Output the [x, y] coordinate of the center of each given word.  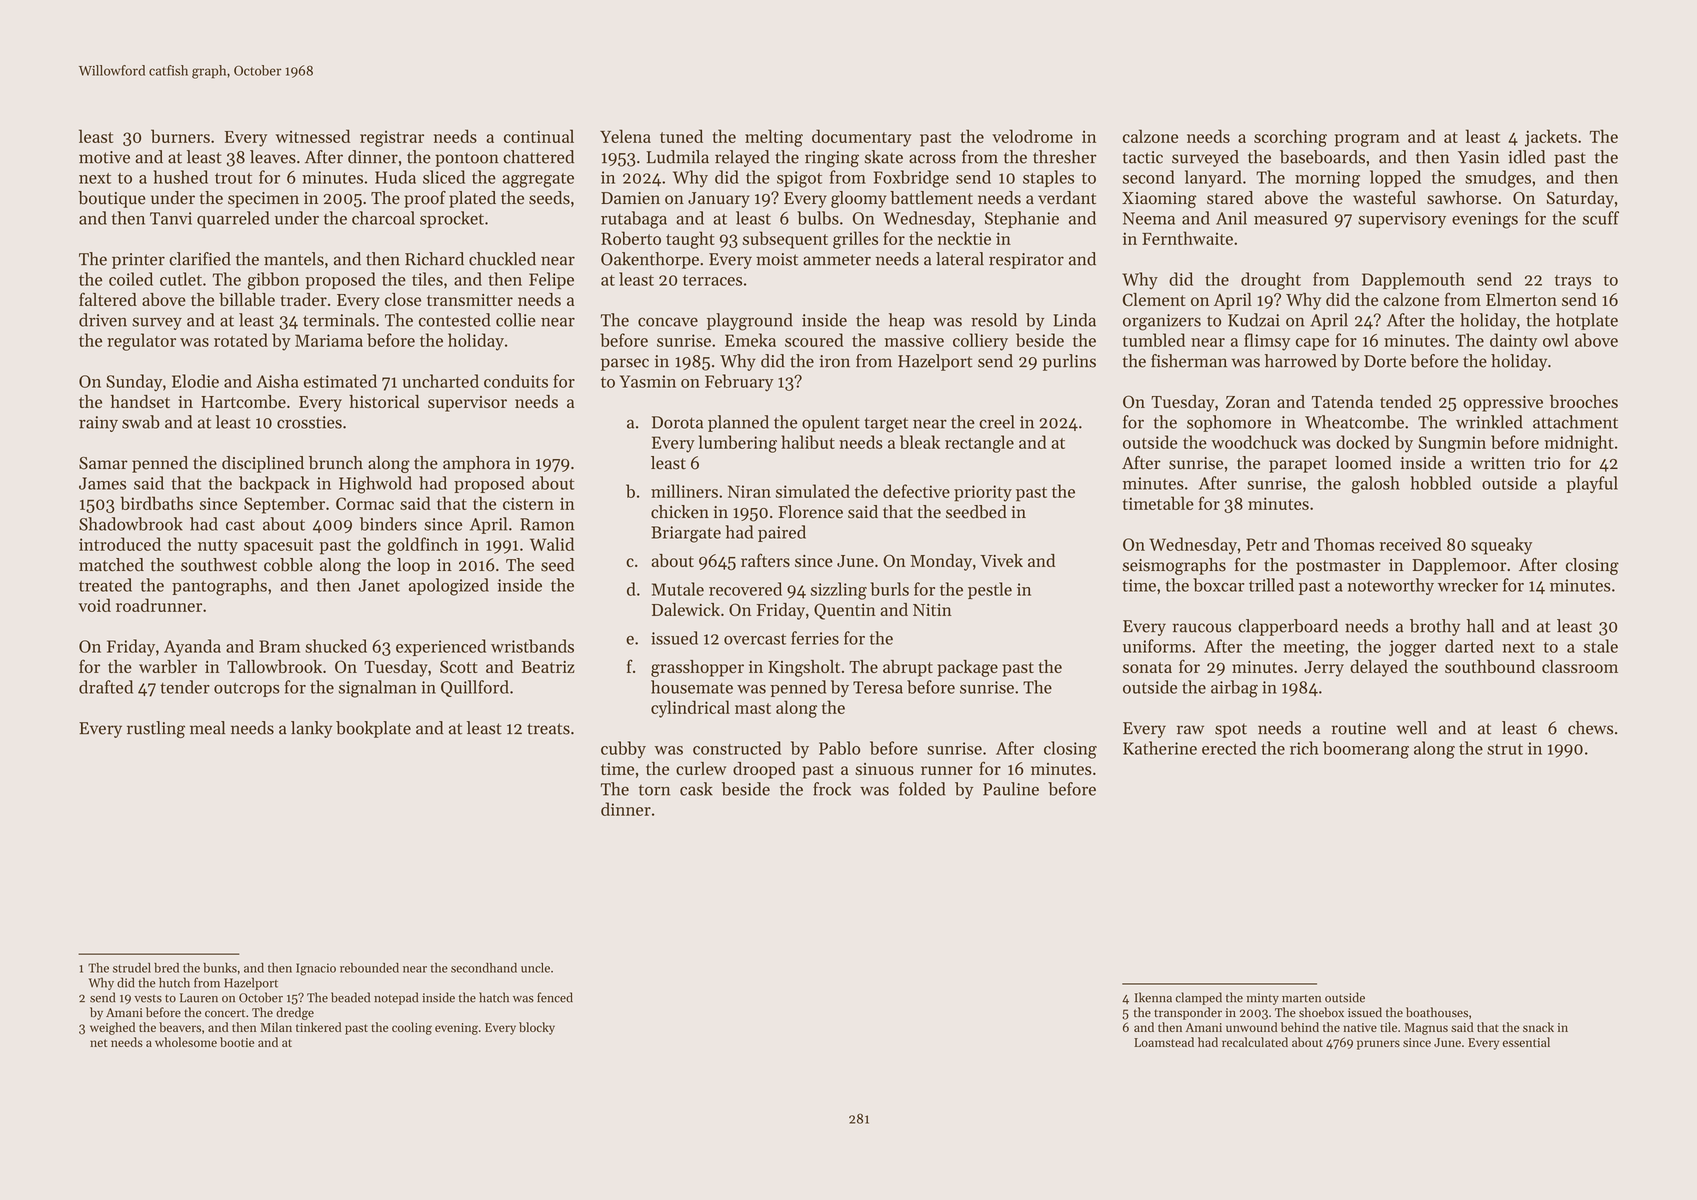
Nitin [932, 610]
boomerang [1366, 750]
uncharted [440, 381]
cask [696, 789]
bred [166, 968]
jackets [1551, 138]
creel [997, 422]
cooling [412, 1028]
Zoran [1248, 402]
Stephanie [1022, 219]
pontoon [467, 159]
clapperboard [1288, 627]
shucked [336, 646]
